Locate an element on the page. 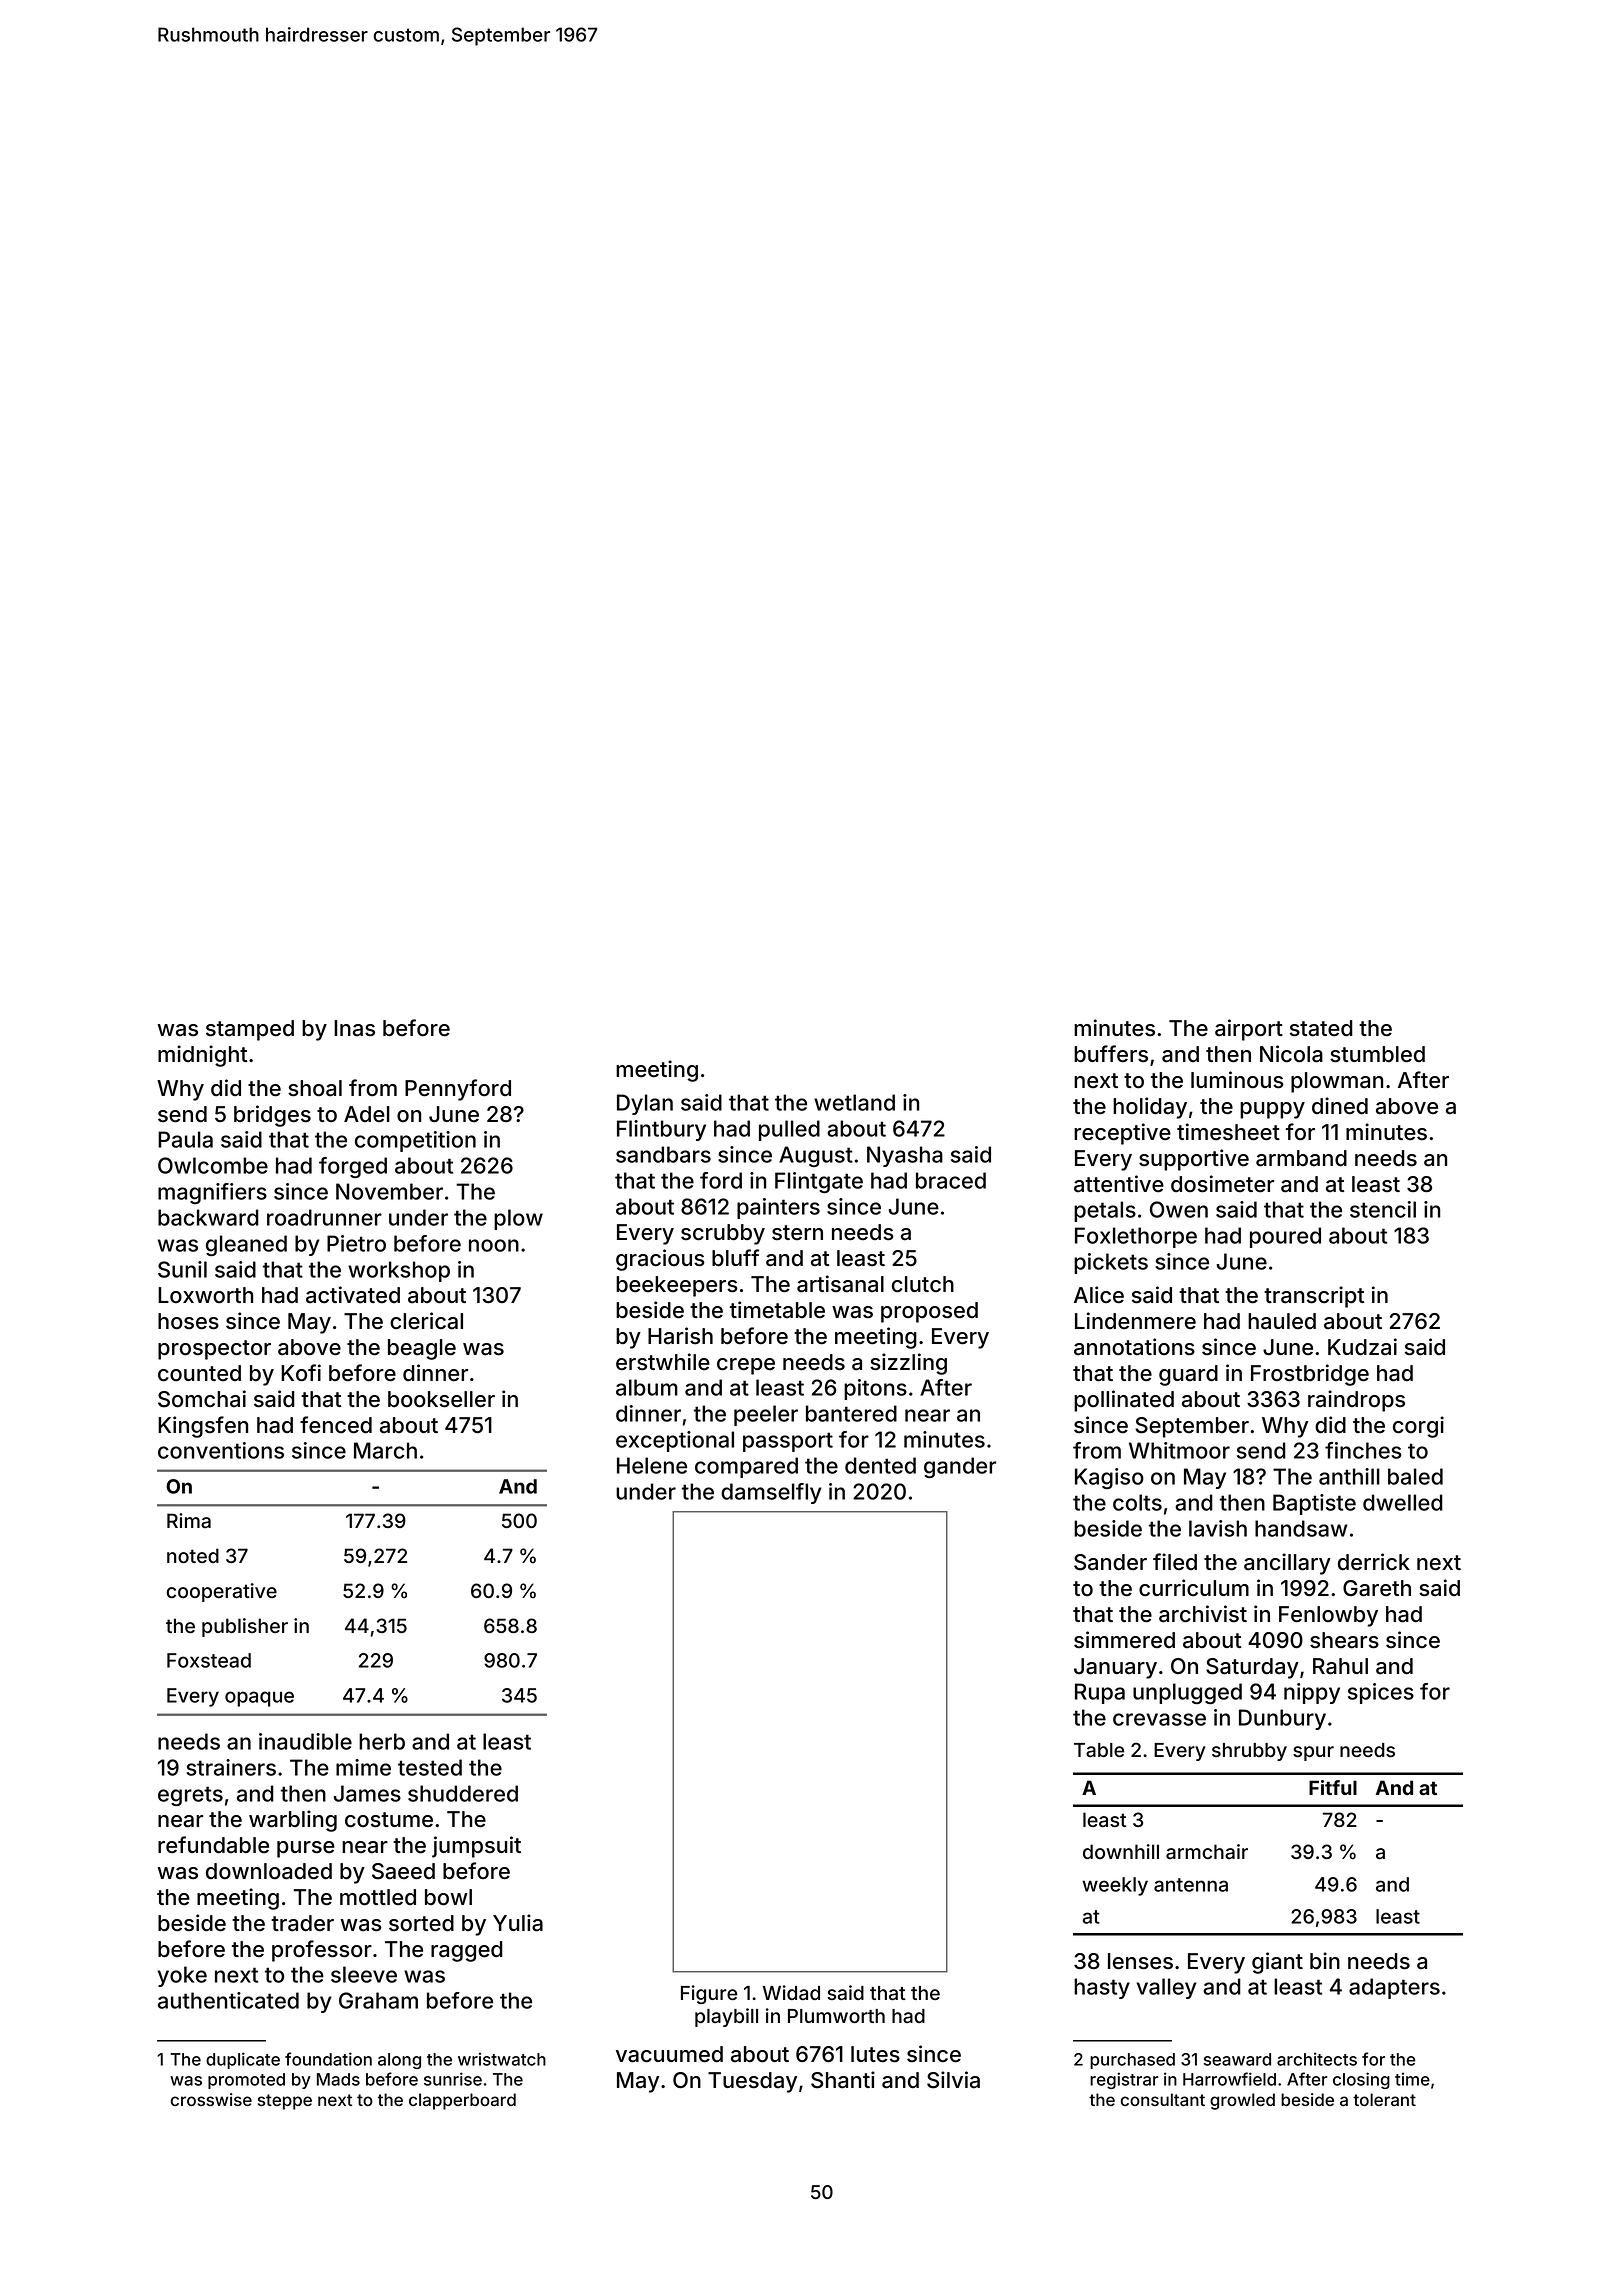 This document has height=2292, width=1620. weekly is located at coordinates (1115, 1886).
